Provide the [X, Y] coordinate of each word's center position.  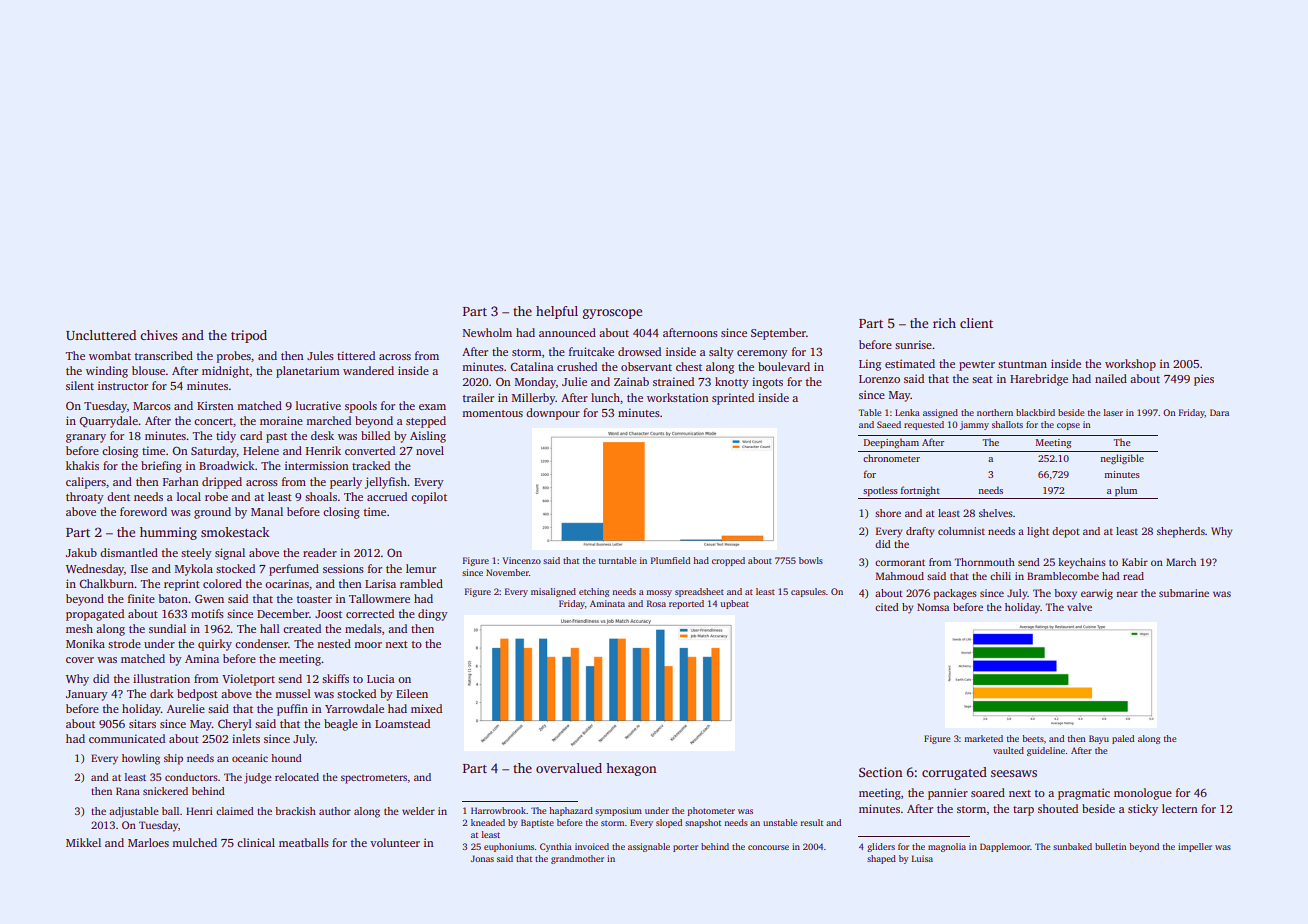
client [976, 323]
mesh [79, 628]
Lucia [381, 678]
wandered [368, 370]
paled [1123, 739]
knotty [732, 383]
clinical [256, 842]
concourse [768, 847]
